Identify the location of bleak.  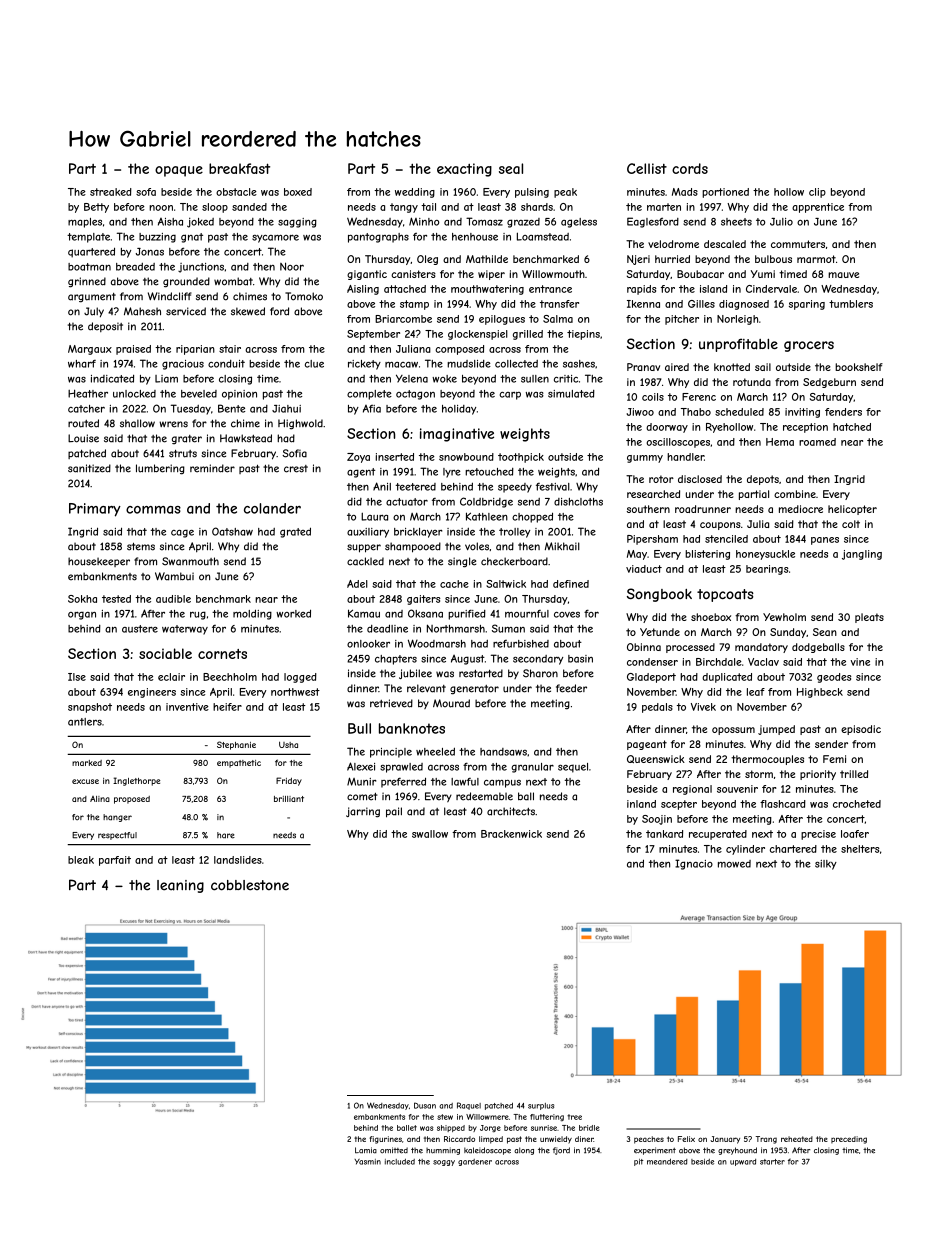
(81, 860).
